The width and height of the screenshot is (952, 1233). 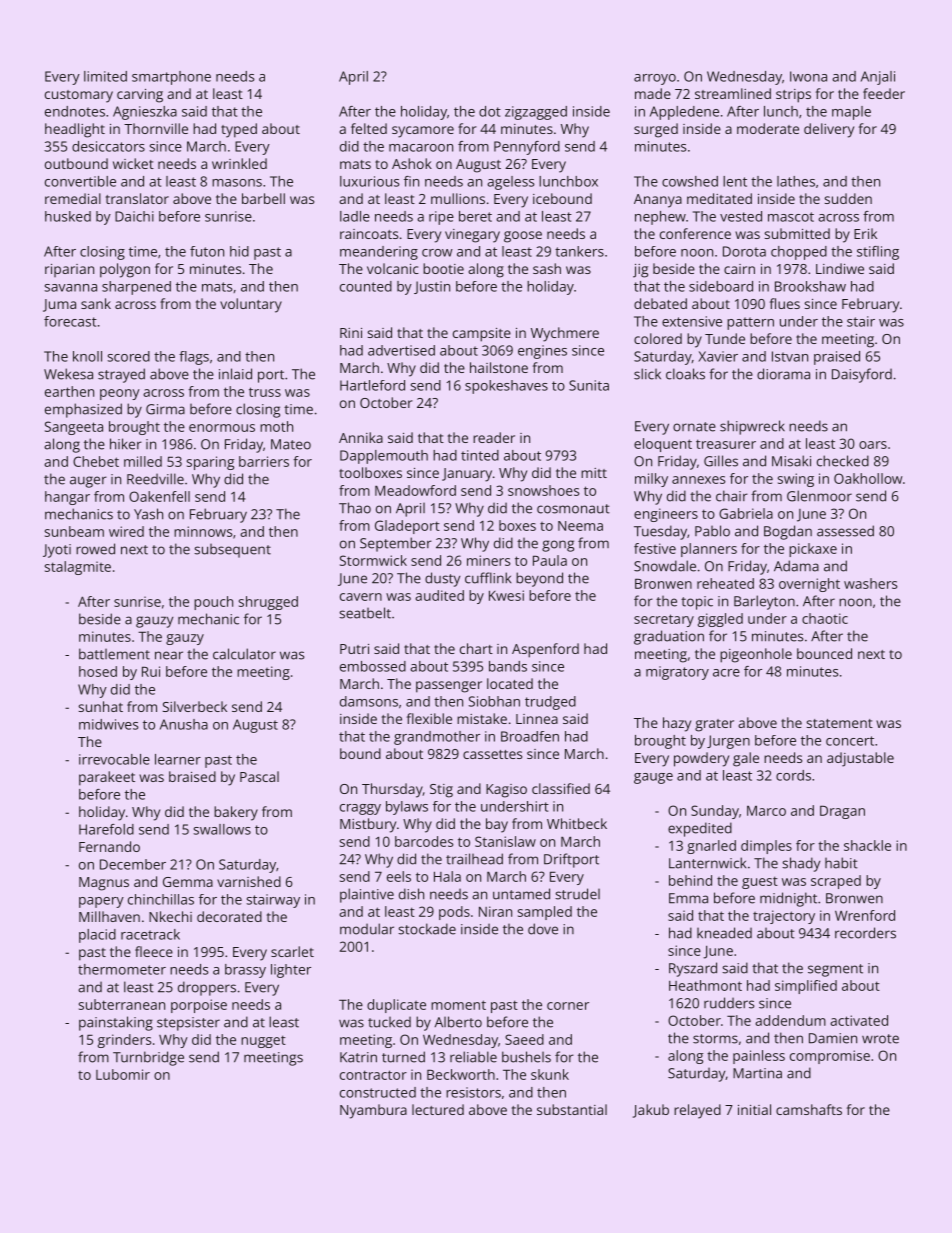 I want to click on battlement, so click(x=114, y=654).
